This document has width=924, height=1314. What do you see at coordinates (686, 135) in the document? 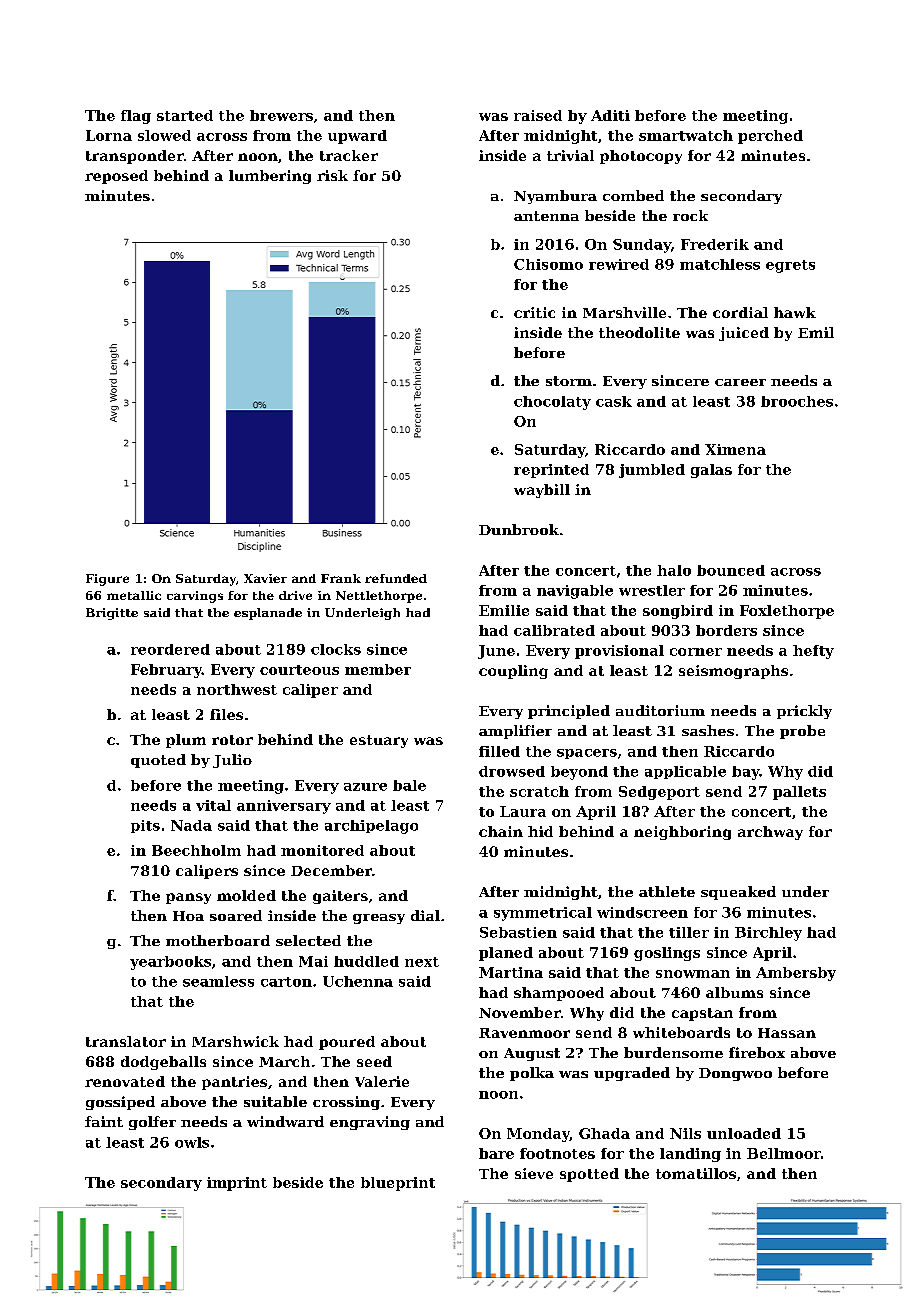
I see `smartwatch` at bounding box center [686, 135].
